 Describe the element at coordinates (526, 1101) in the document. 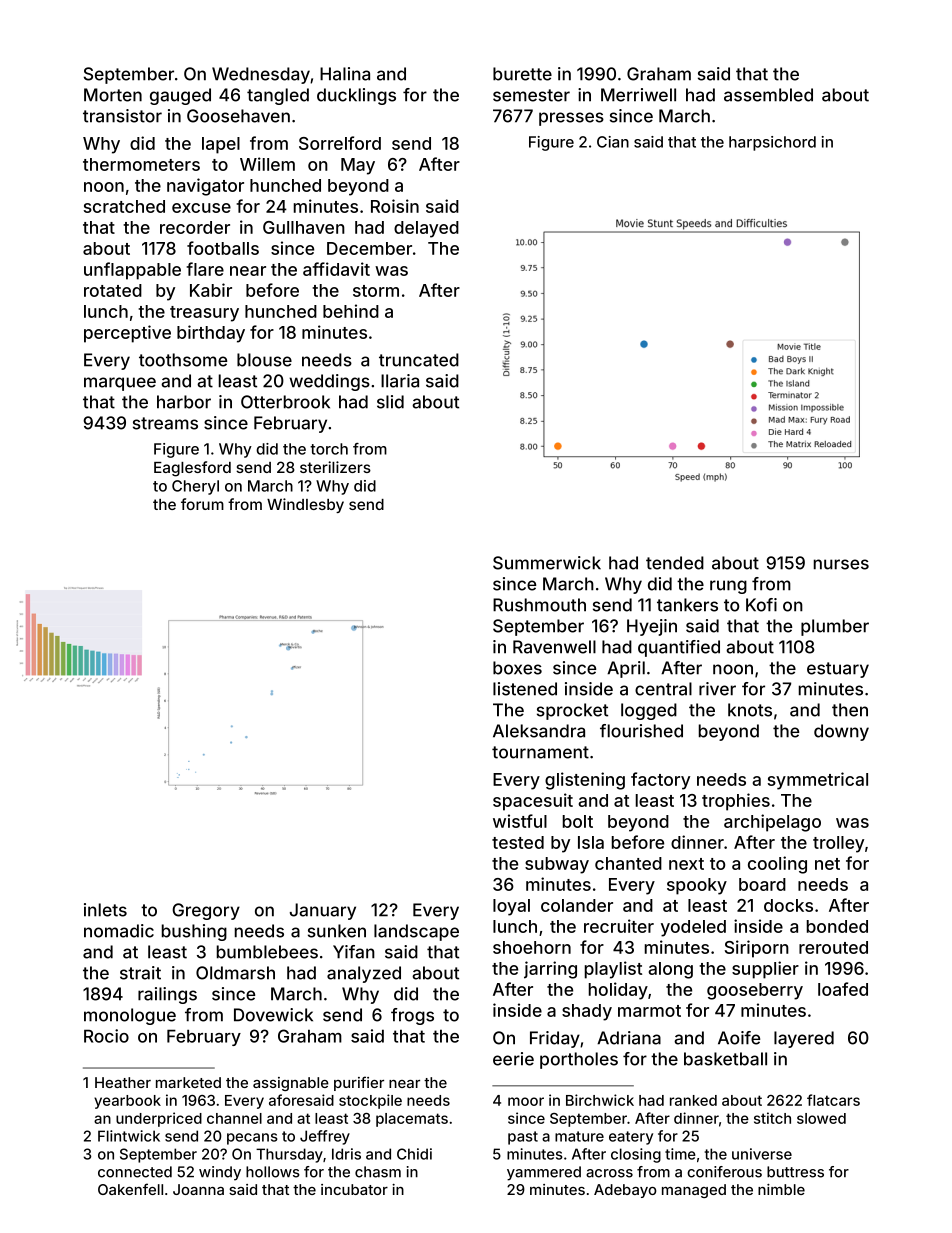

I see `moor` at that location.
